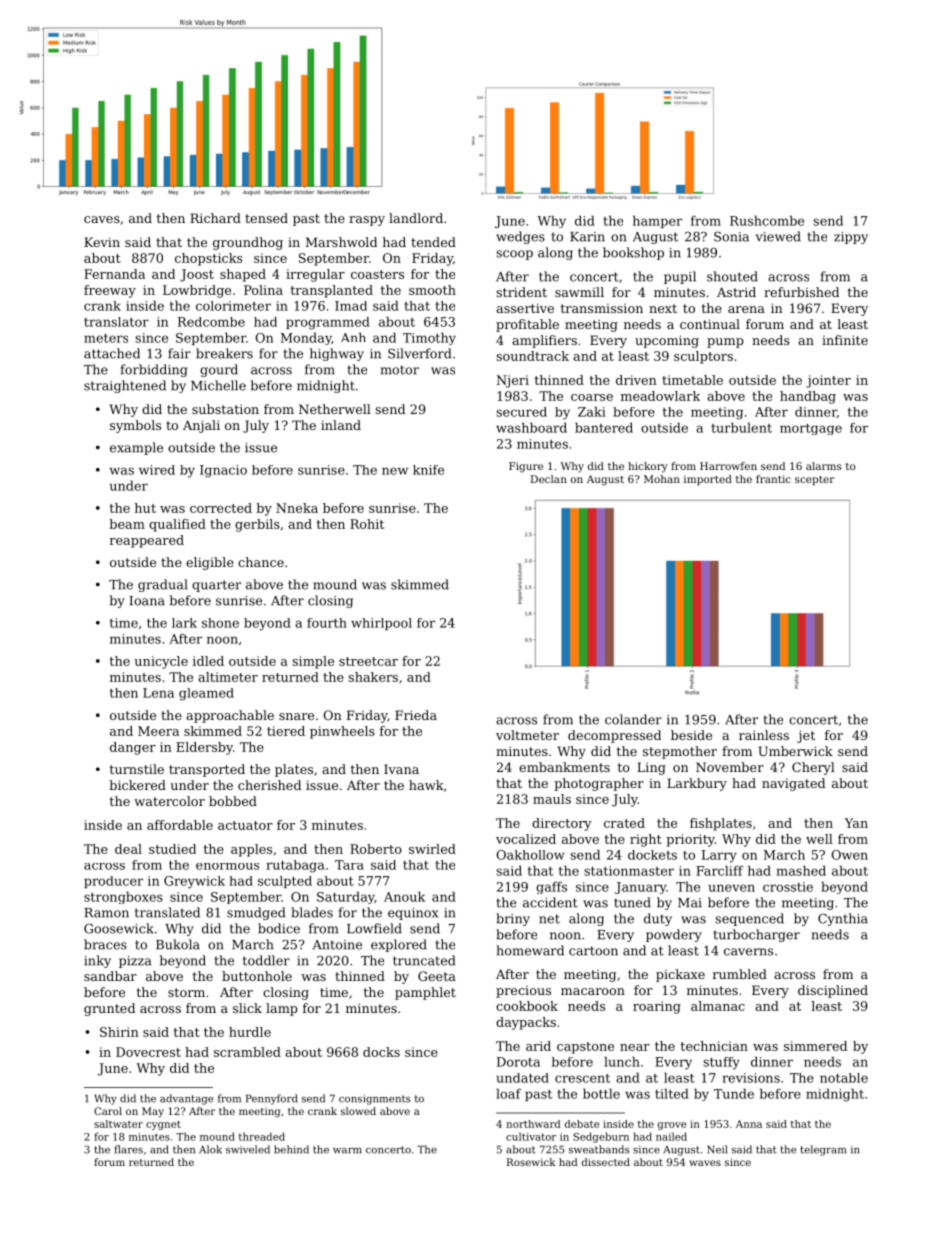 This screenshot has height=1233, width=952. Describe the element at coordinates (767, 220) in the screenshot. I see `Rushcombe` at that location.
